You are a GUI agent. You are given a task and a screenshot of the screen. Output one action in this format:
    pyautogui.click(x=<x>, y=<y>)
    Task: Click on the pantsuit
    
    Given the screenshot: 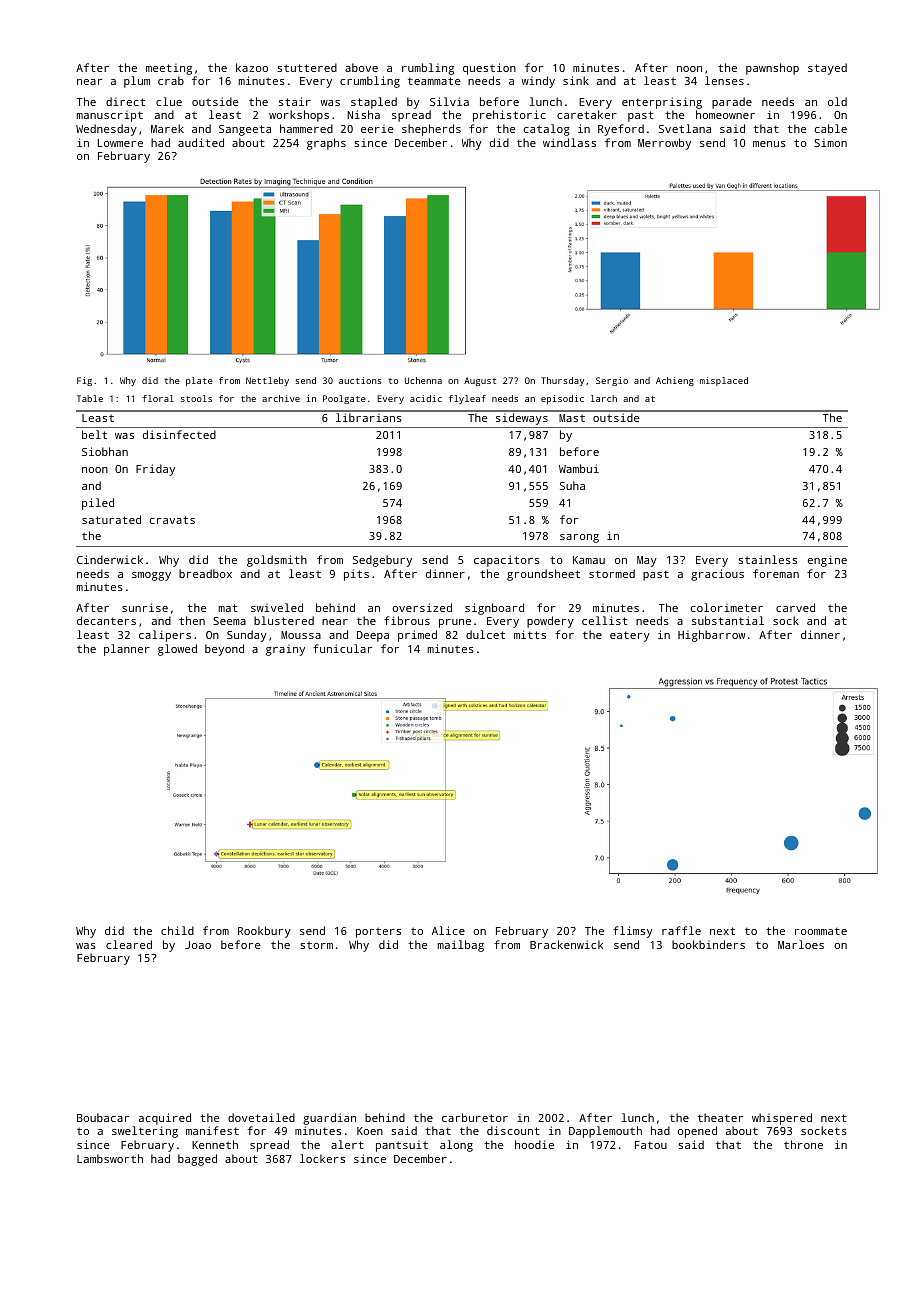 What is the action you would take?
    pyautogui.click(x=402, y=1146)
